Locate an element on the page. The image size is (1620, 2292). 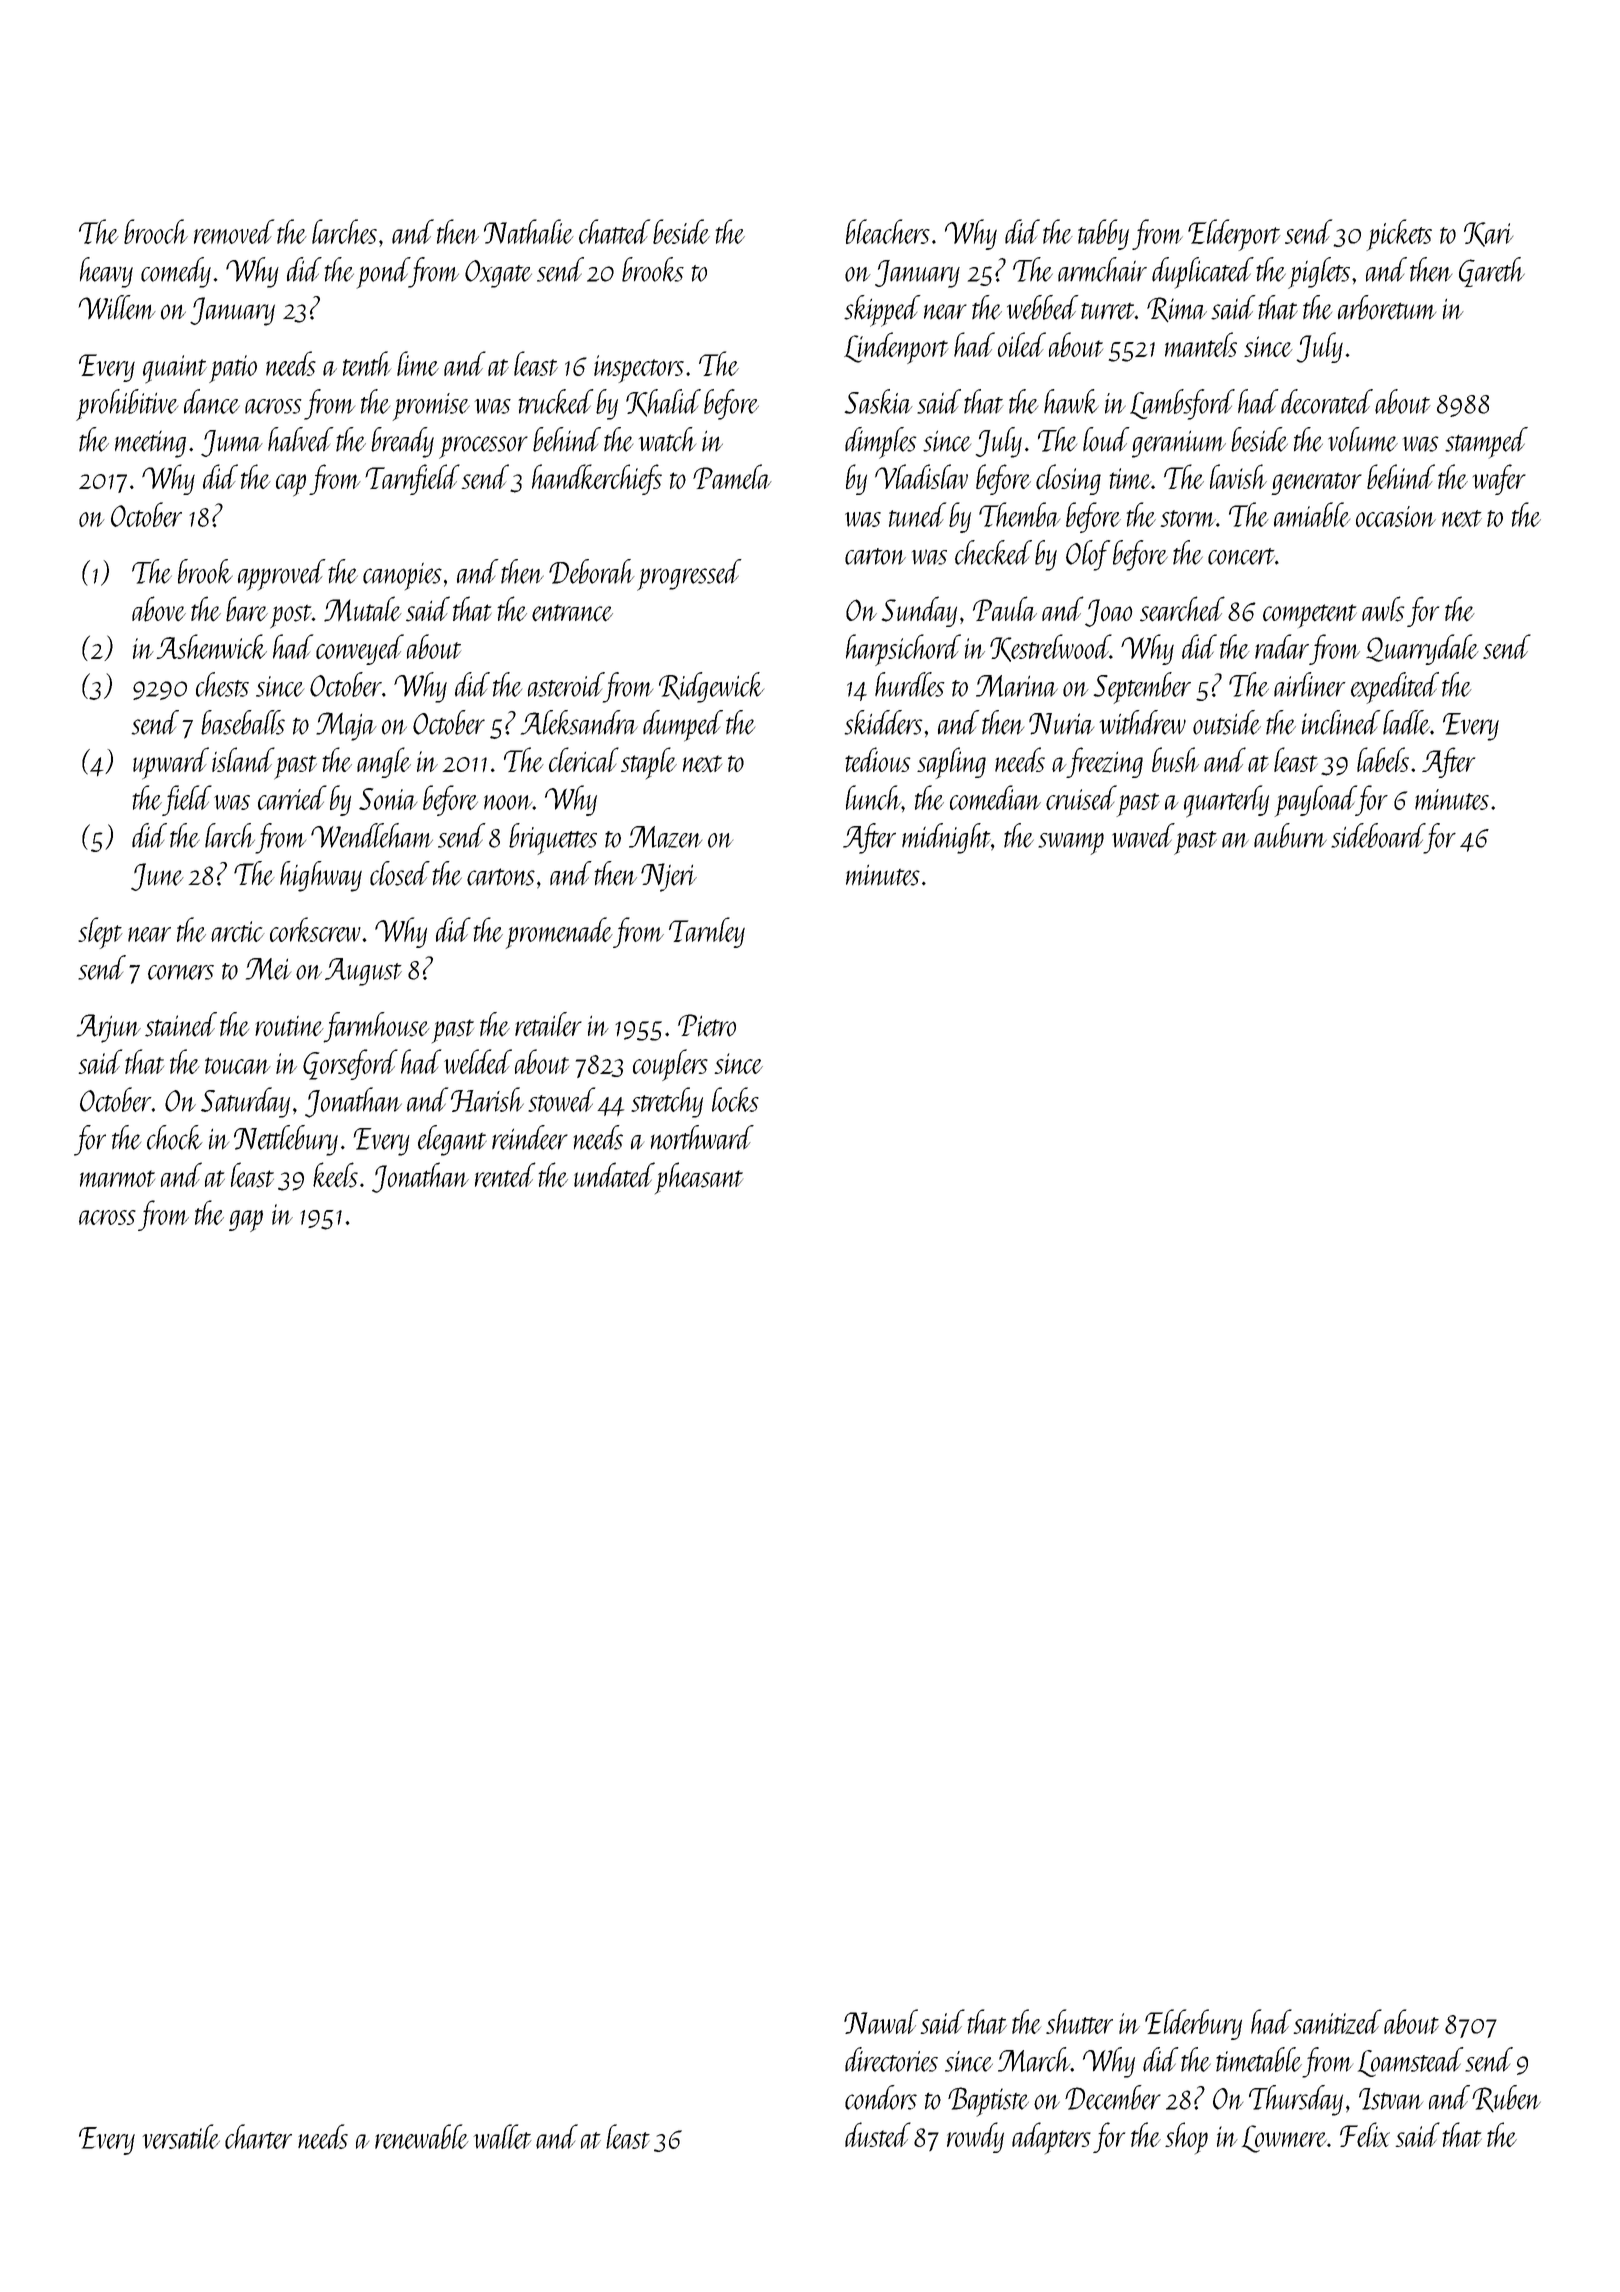
locks is located at coordinates (735, 1099).
